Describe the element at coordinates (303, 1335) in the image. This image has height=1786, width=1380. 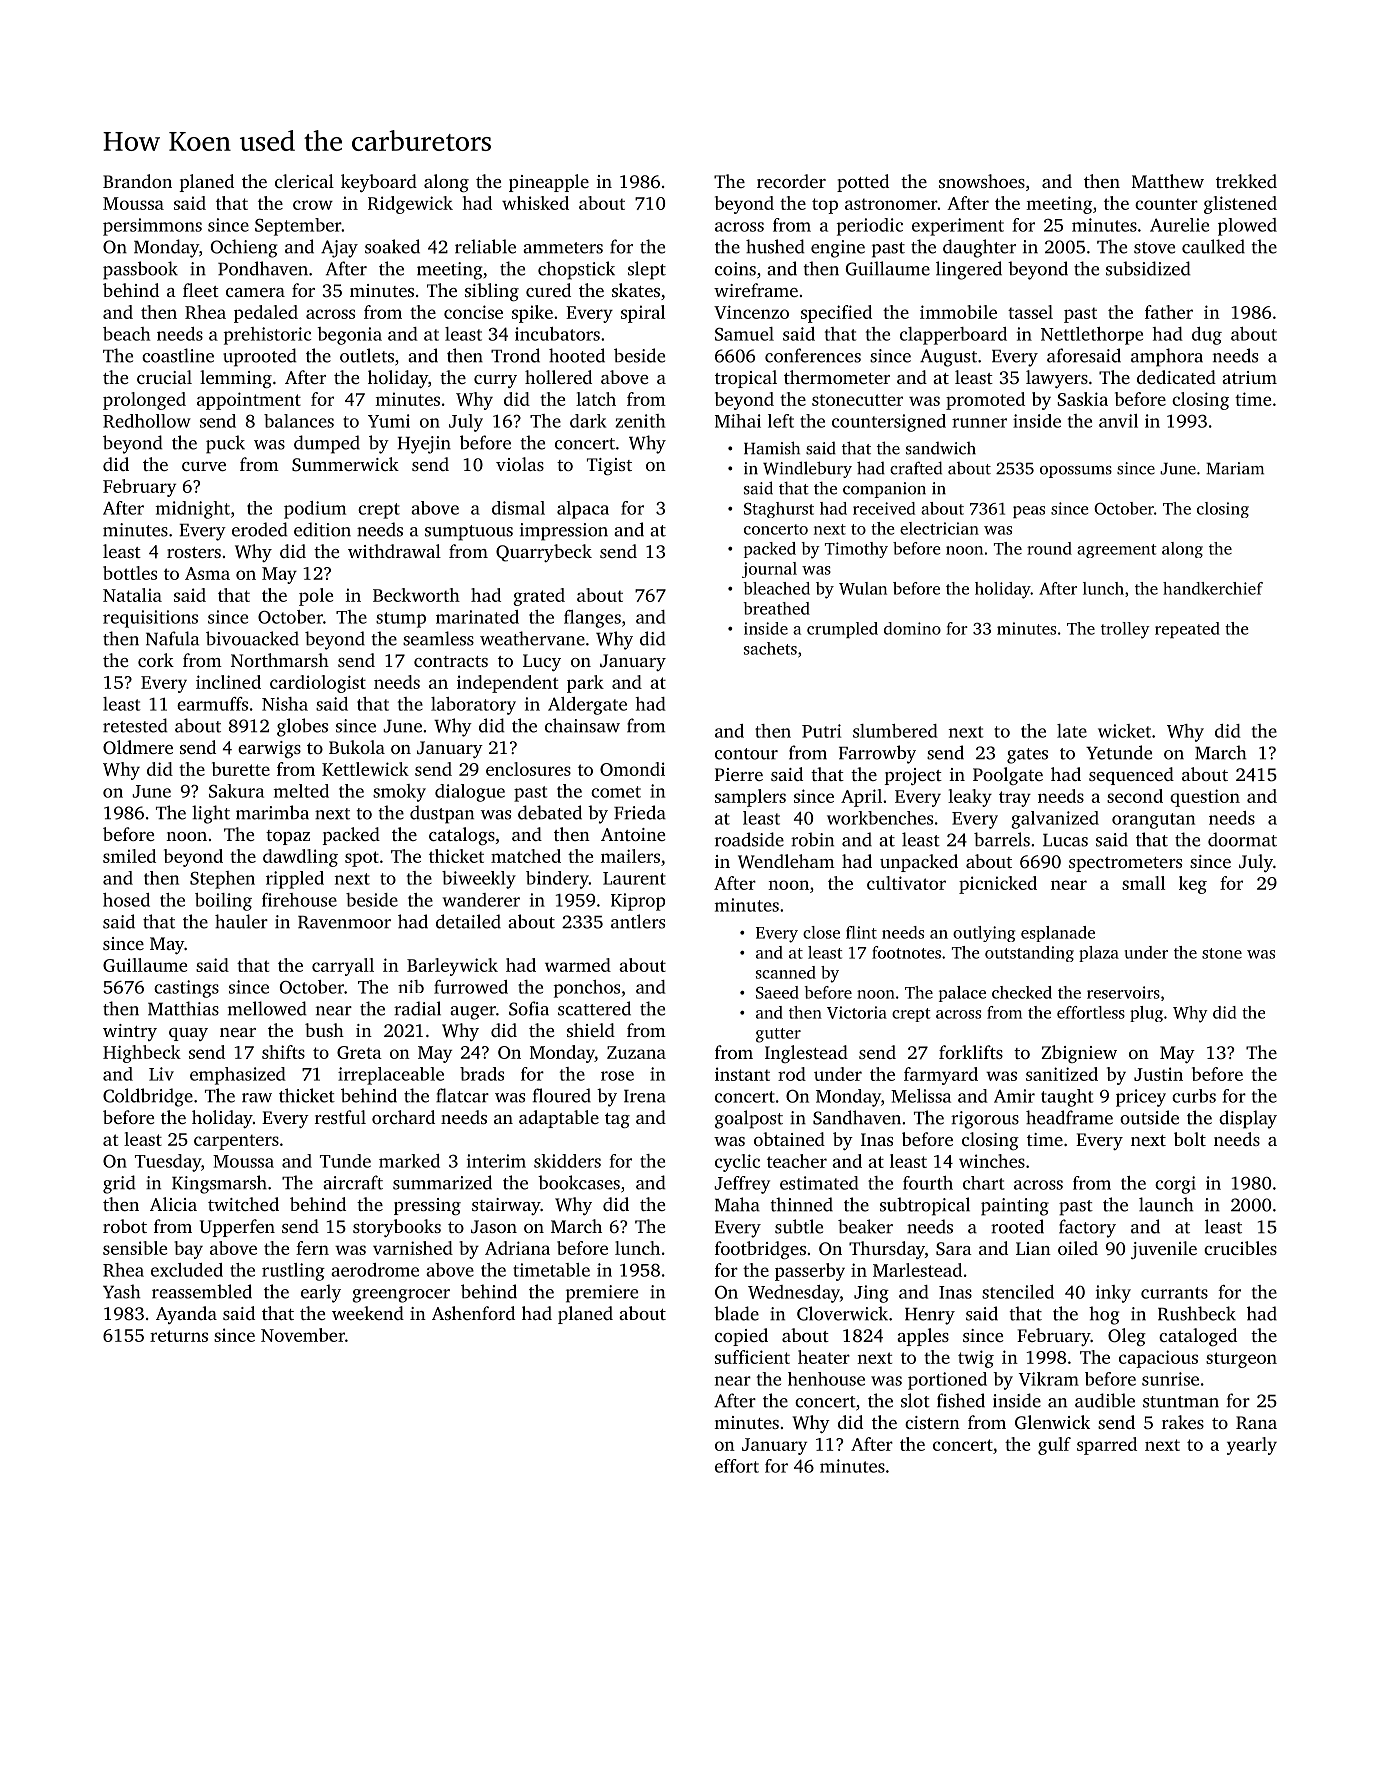
I see `November` at that location.
